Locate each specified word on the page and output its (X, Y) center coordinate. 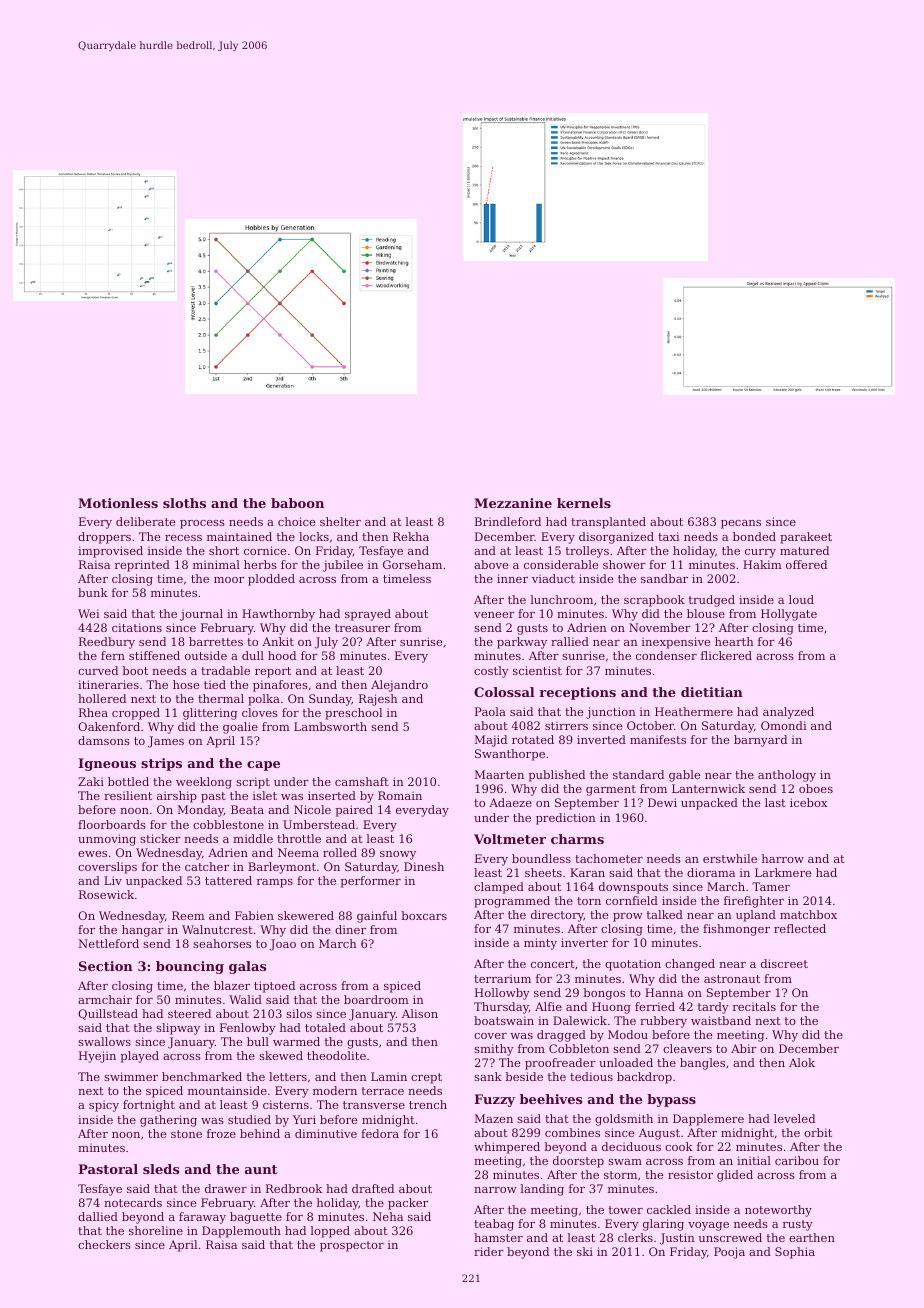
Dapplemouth (241, 1232)
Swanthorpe (510, 755)
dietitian (712, 692)
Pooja (729, 1253)
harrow (783, 858)
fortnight (149, 1106)
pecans (741, 524)
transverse (374, 1105)
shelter (340, 521)
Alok (802, 1062)
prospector (352, 1246)
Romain (400, 795)
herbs (260, 564)
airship (177, 797)
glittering (210, 714)
